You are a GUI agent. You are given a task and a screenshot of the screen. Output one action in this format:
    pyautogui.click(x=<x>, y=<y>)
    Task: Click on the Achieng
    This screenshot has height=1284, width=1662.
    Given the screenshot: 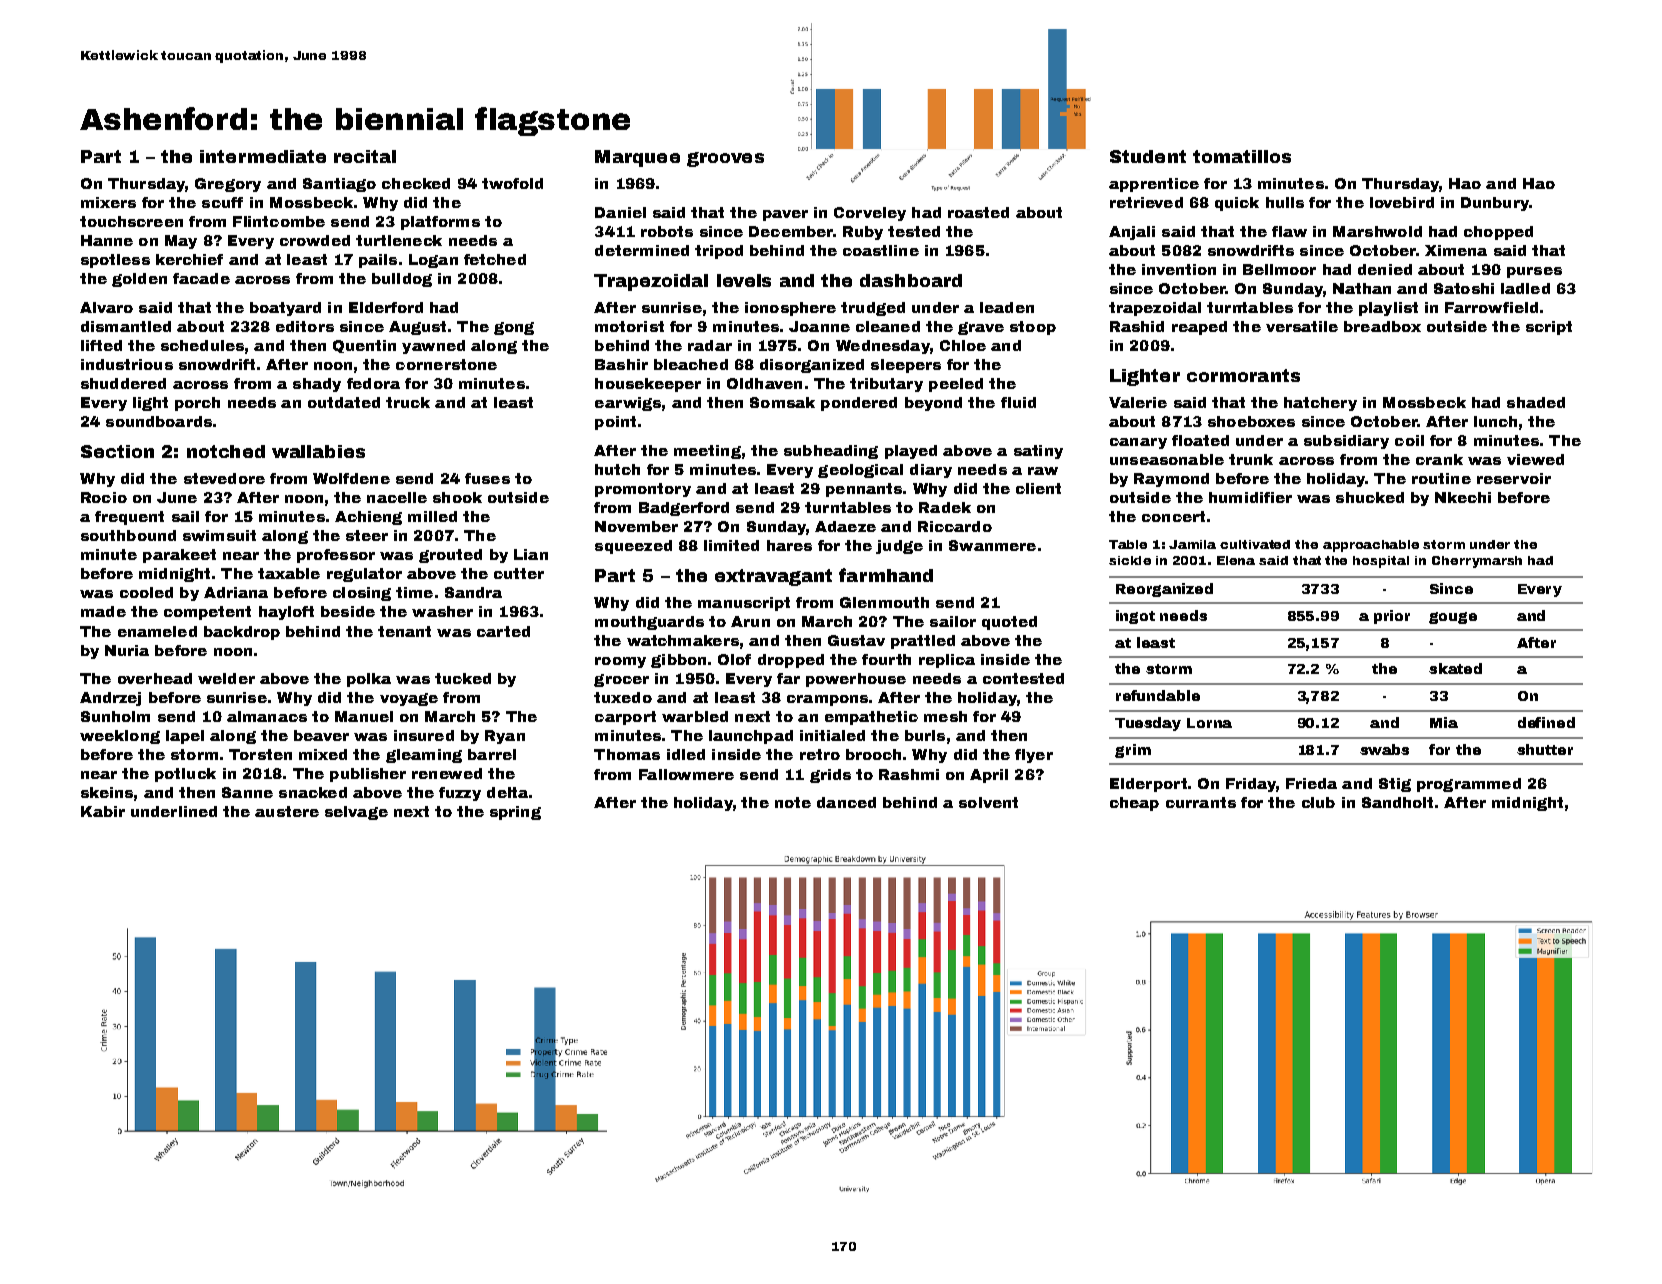 What is the action you would take?
    pyautogui.click(x=368, y=518)
